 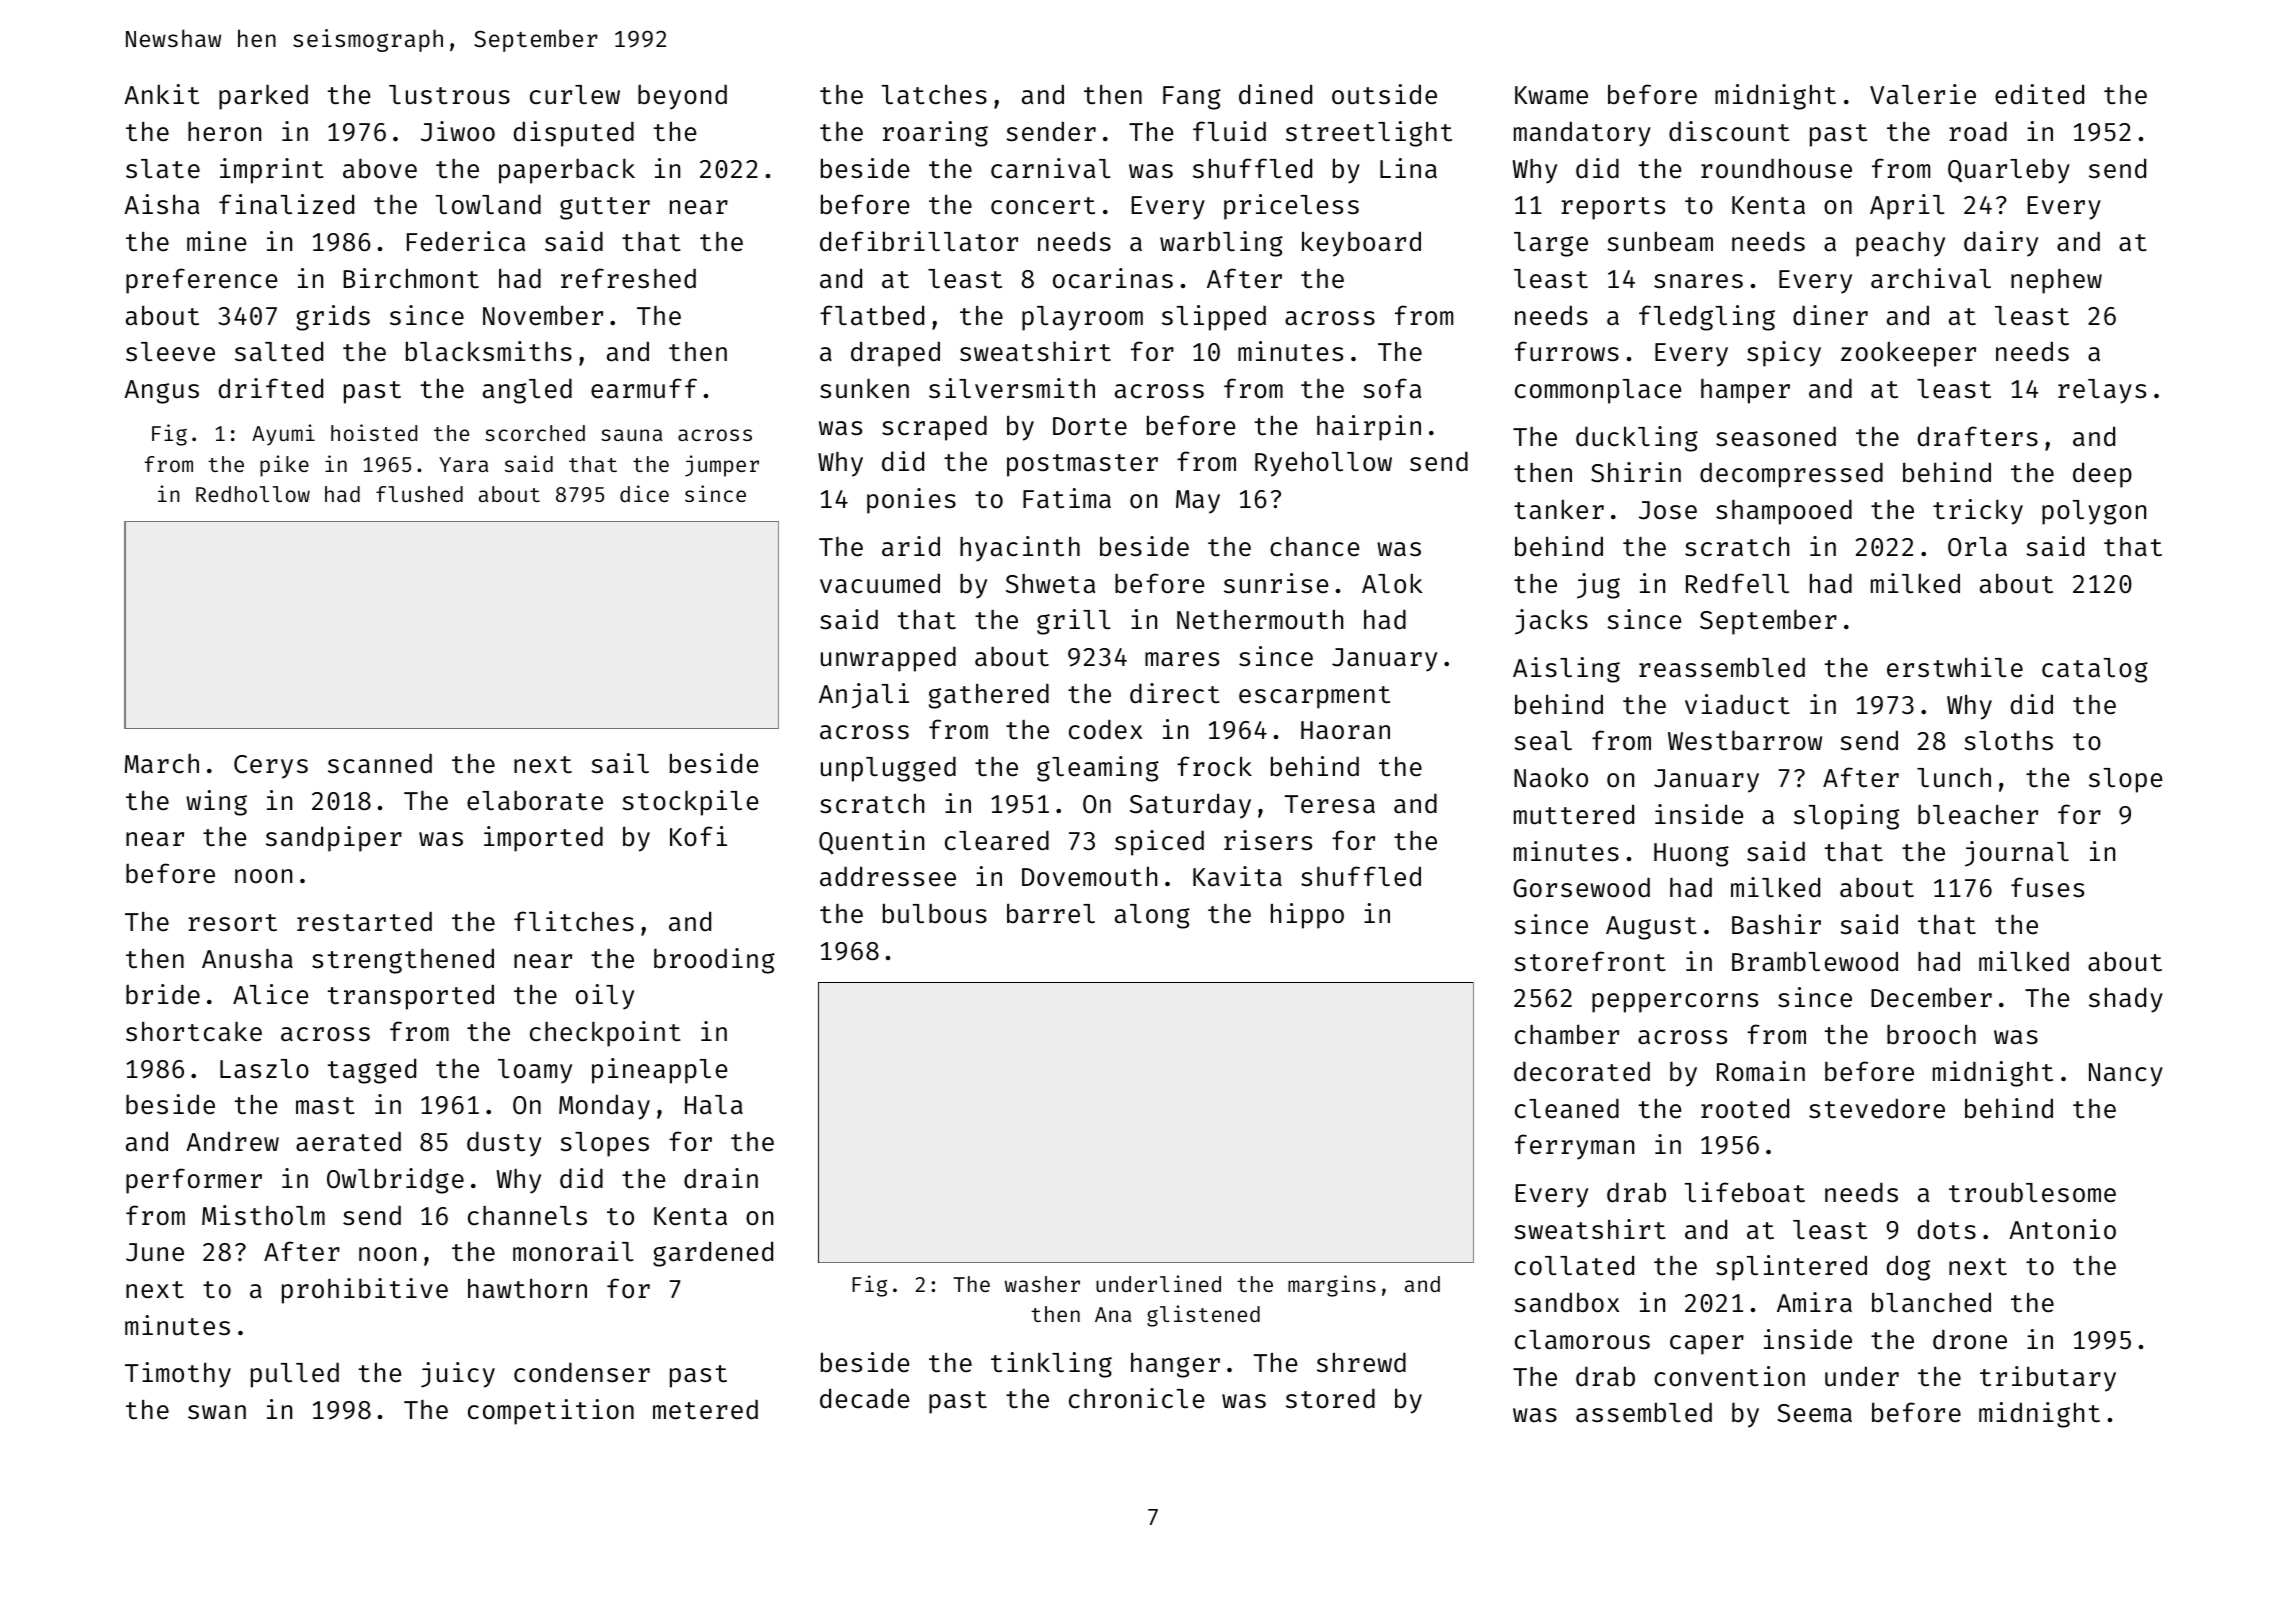 I want to click on competition, so click(x=551, y=1412).
